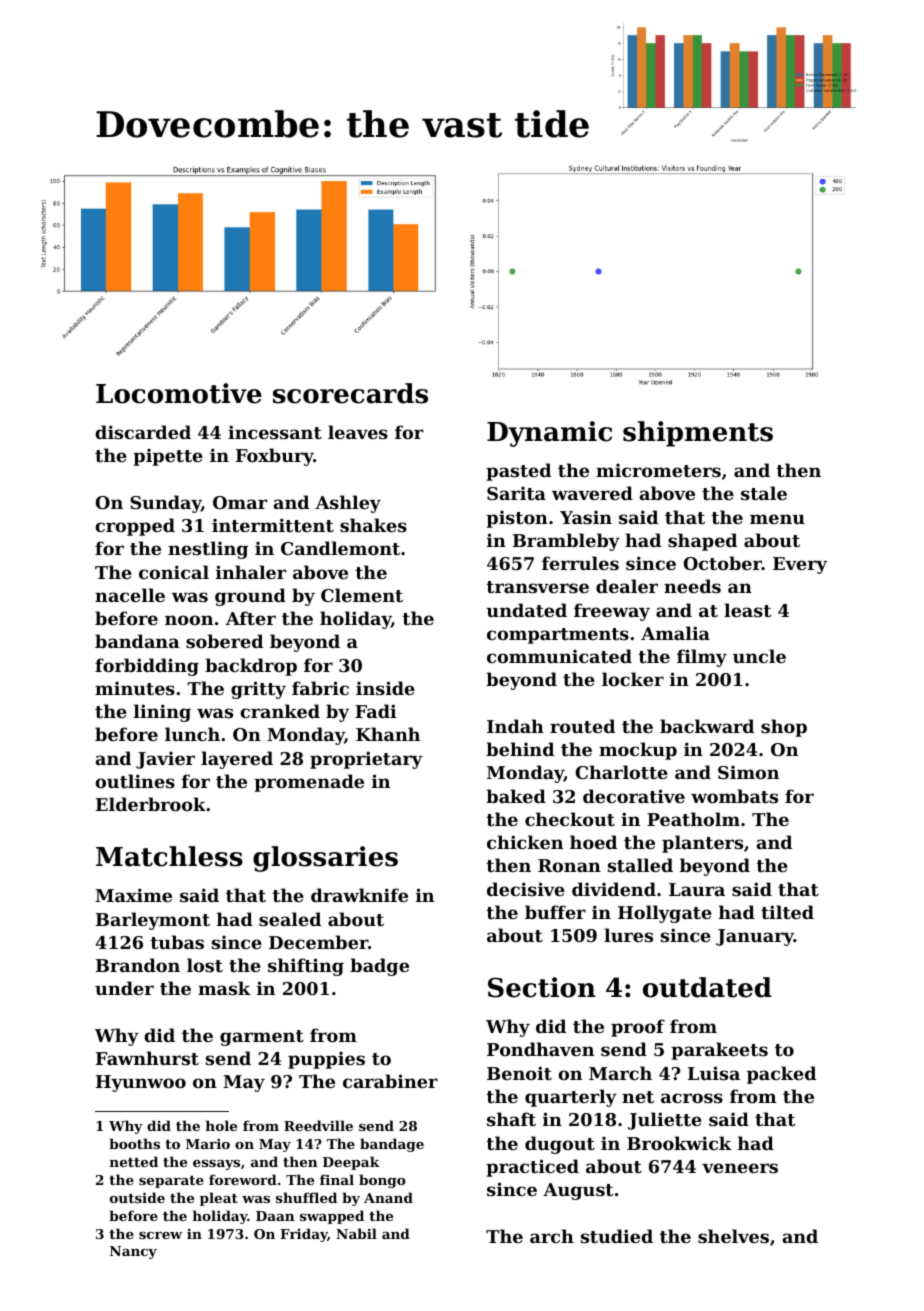  What do you see at coordinates (179, 393) in the image?
I see `Locomotive` at bounding box center [179, 393].
